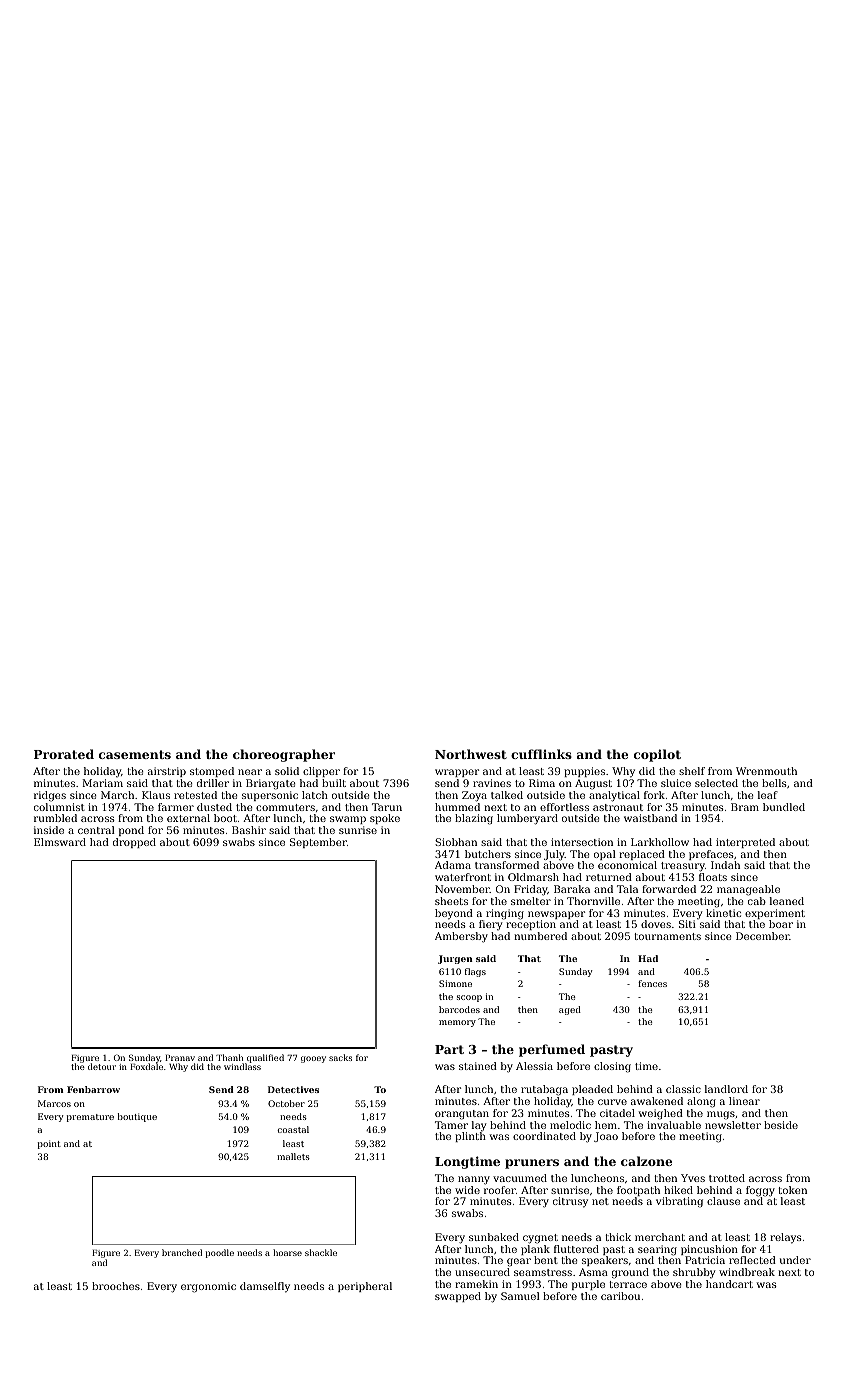 The width and height of the image is (849, 1400). What do you see at coordinates (146, 1067) in the image?
I see `Foxdale` at bounding box center [146, 1067].
